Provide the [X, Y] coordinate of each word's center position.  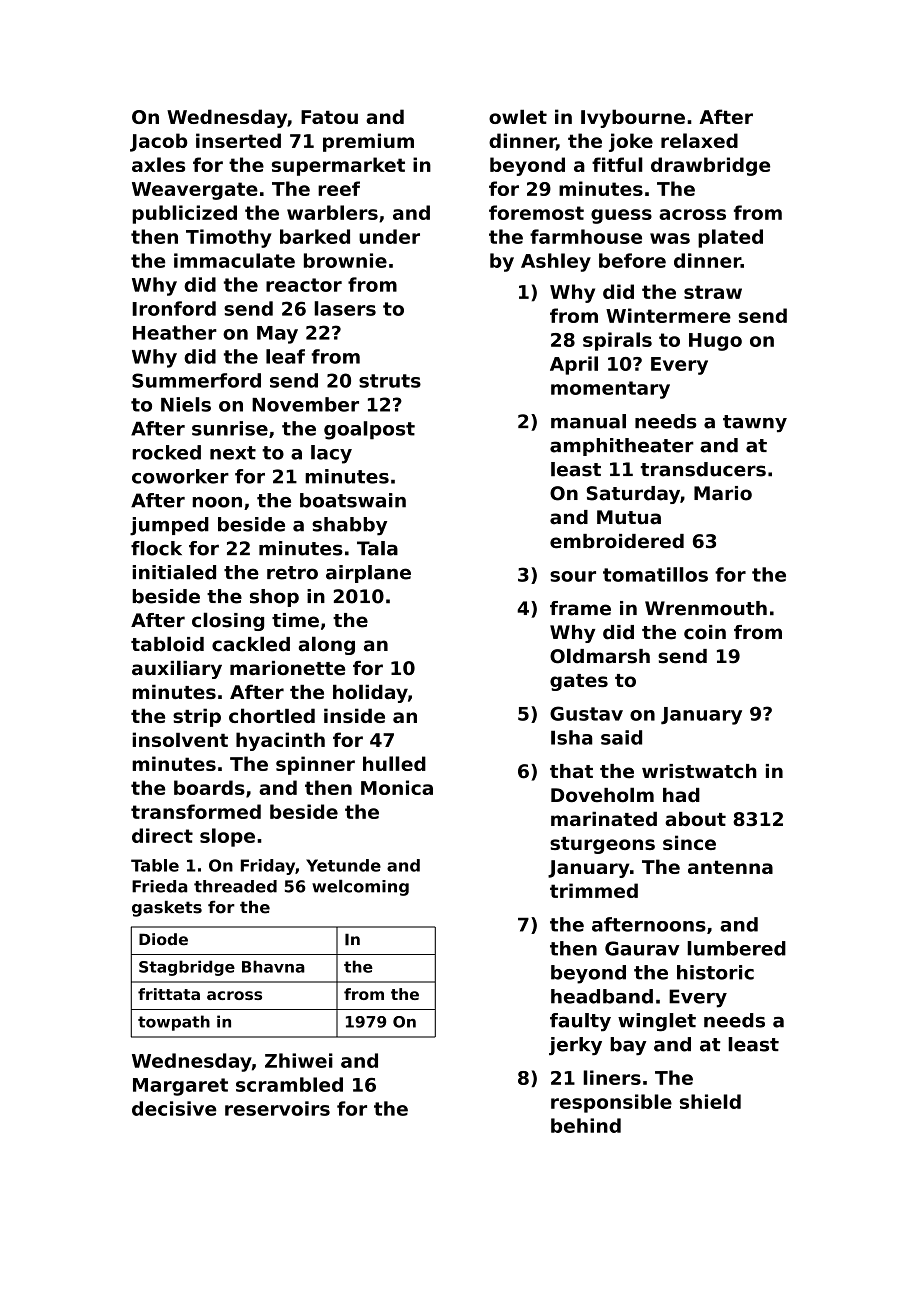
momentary [610, 390]
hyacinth [280, 741]
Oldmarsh [600, 656]
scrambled [289, 1084]
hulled [394, 763]
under [389, 236]
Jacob [159, 142]
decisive [174, 1108]
